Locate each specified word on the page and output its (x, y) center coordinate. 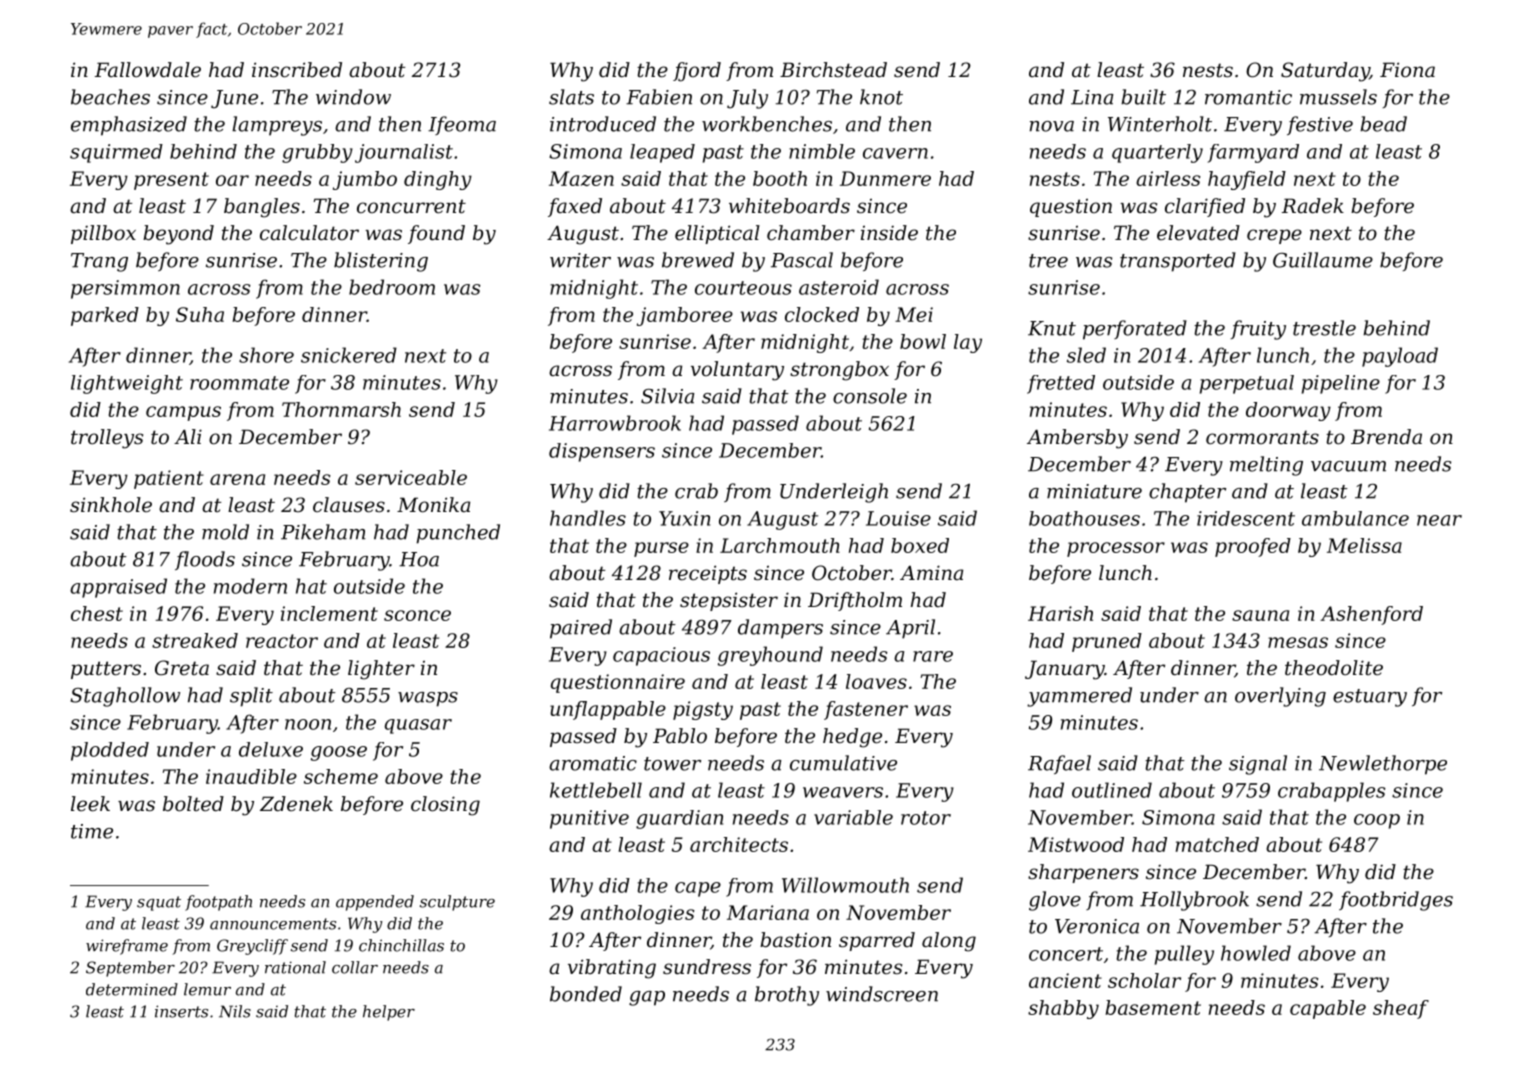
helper (389, 1013)
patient (169, 479)
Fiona (1407, 69)
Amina (931, 573)
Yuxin (684, 518)
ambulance (1355, 518)
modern (250, 586)
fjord (697, 72)
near (1439, 520)
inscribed (297, 70)
